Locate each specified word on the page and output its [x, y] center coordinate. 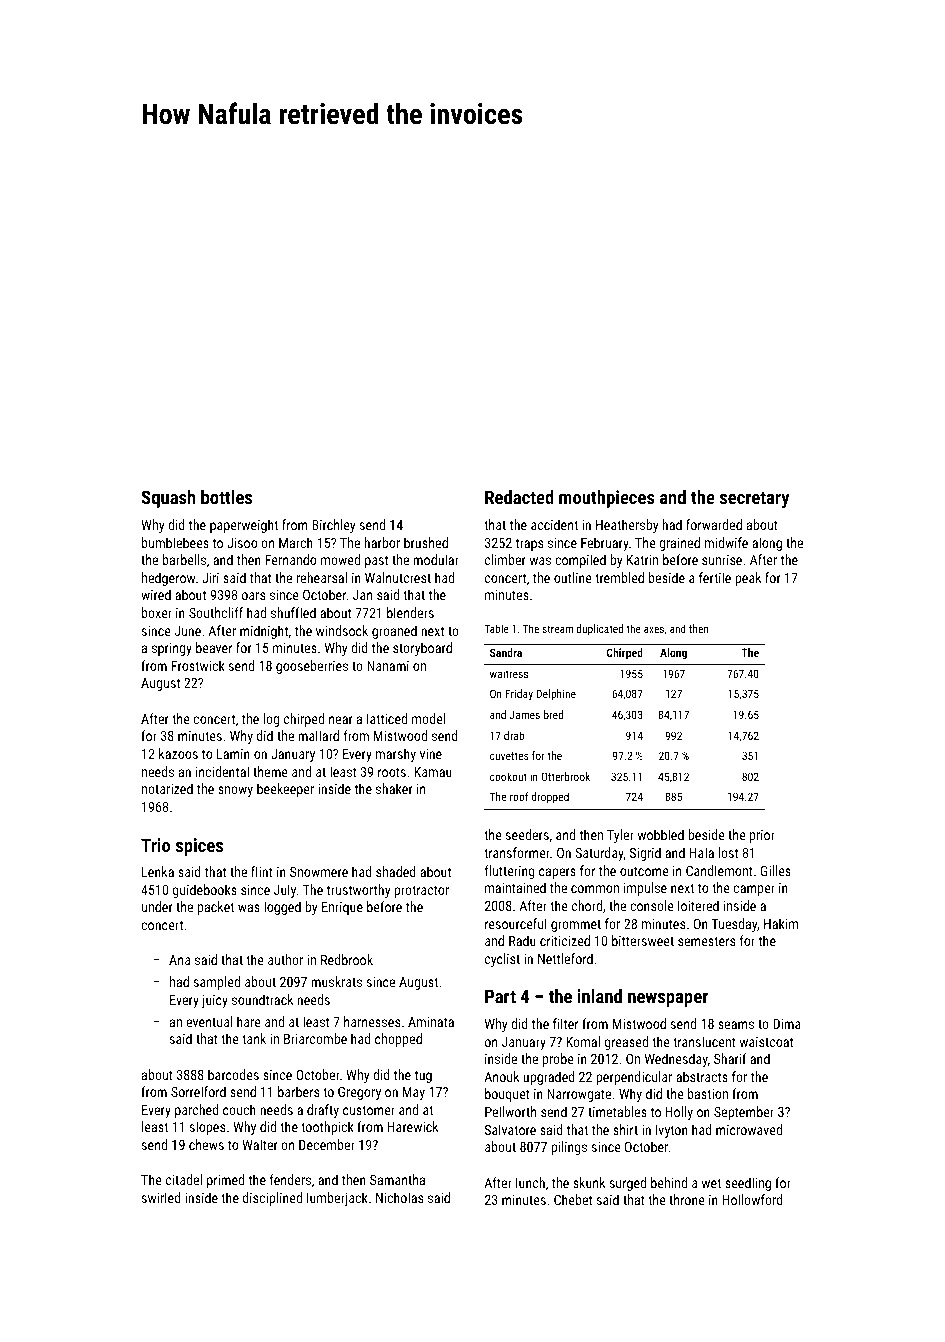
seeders [527, 834]
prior [762, 836]
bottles [226, 497]
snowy [235, 791]
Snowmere [319, 872]
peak [748, 579]
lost [728, 852]
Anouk [501, 1076]
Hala [702, 852]
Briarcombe [315, 1038]
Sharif [730, 1058]
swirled [161, 1197]
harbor [382, 542]
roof [519, 796]
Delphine [556, 694]
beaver [214, 647]
